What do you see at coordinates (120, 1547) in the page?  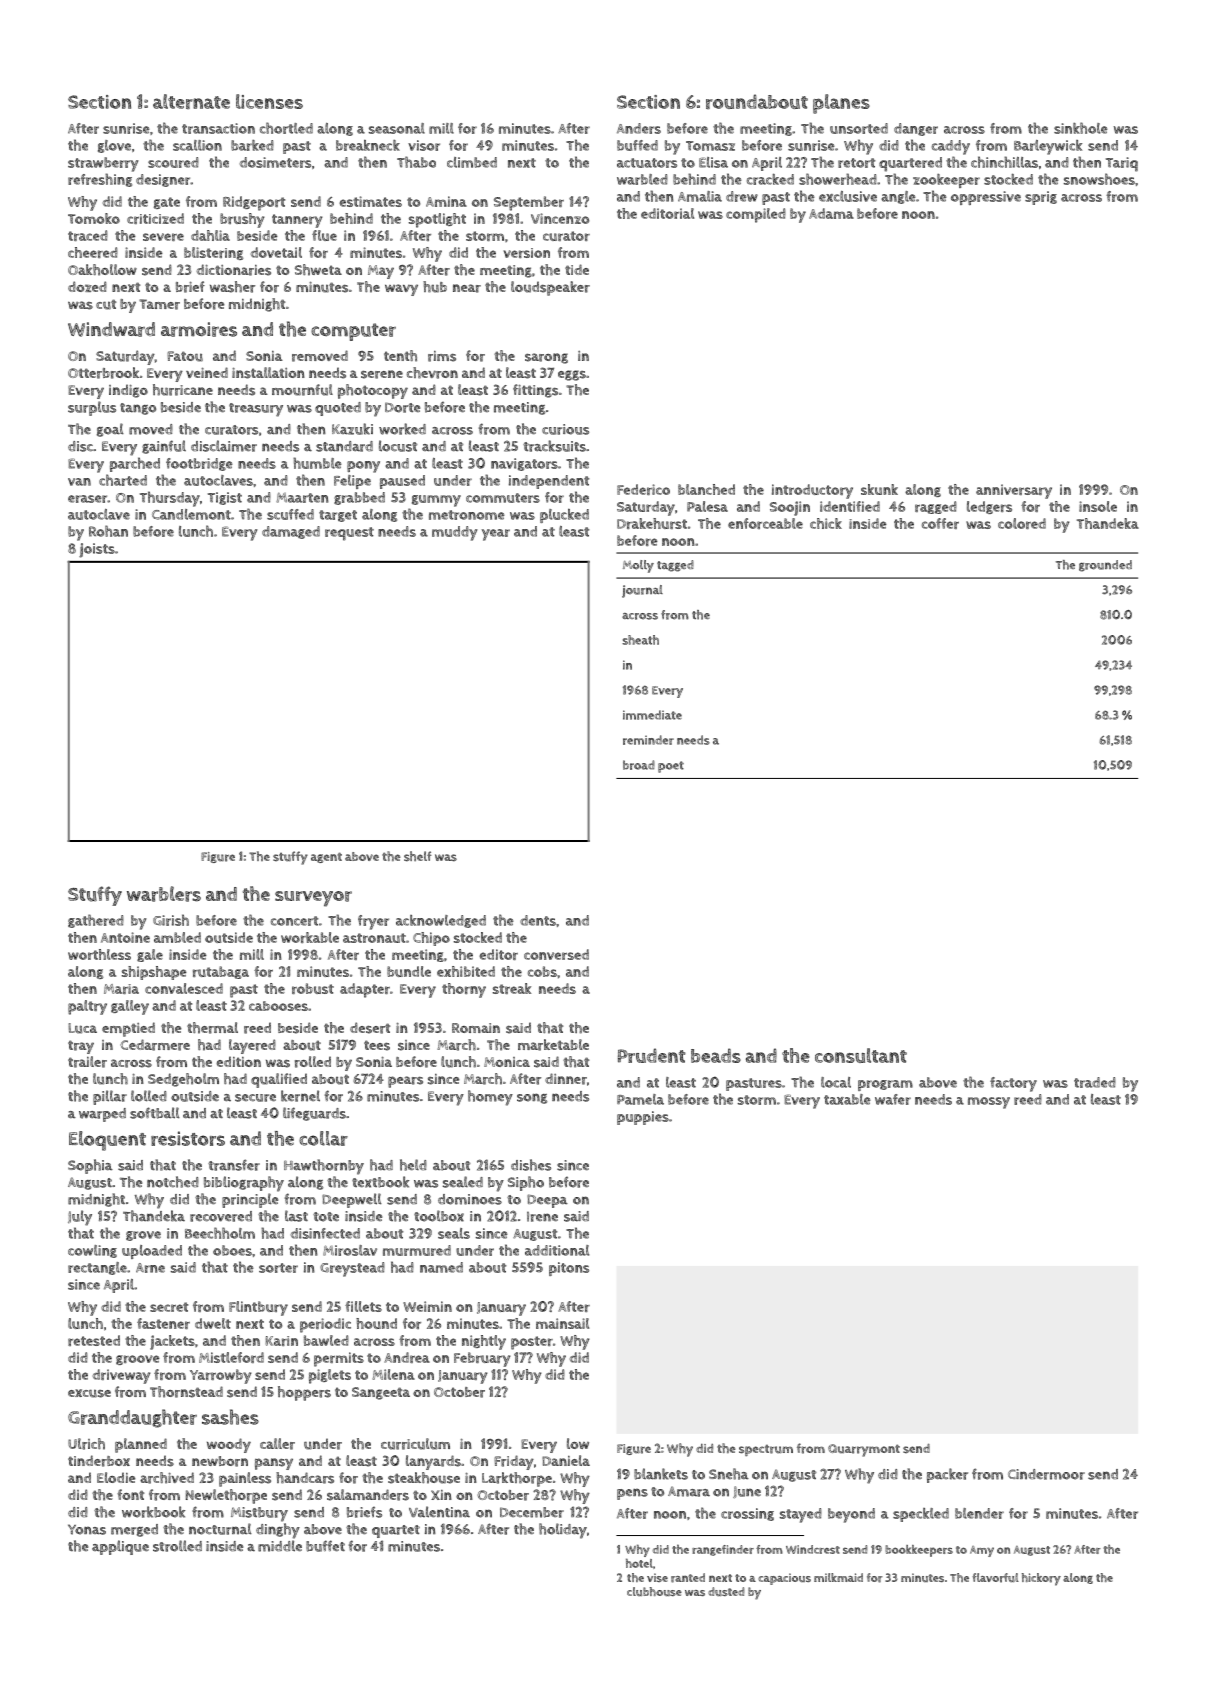 I see `applique` at bounding box center [120, 1547].
